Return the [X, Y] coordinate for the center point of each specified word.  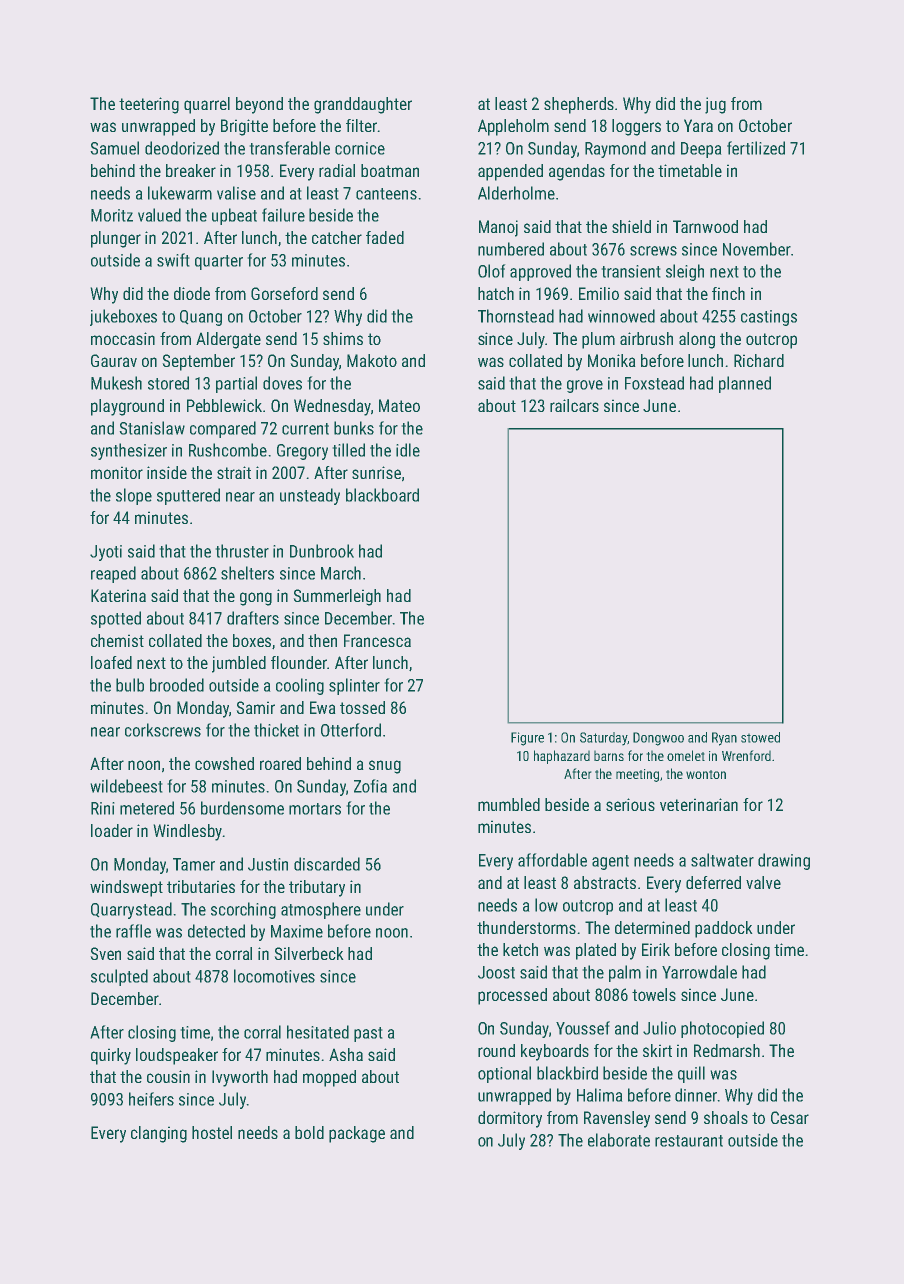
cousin [168, 1076]
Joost [496, 972]
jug [715, 105]
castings [769, 318]
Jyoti [106, 553]
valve [763, 882]
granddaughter [363, 105]
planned [745, 384]
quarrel [207, 105]
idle [408, 450]
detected [216, 931]
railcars [574, 405]
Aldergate [228, 340]
